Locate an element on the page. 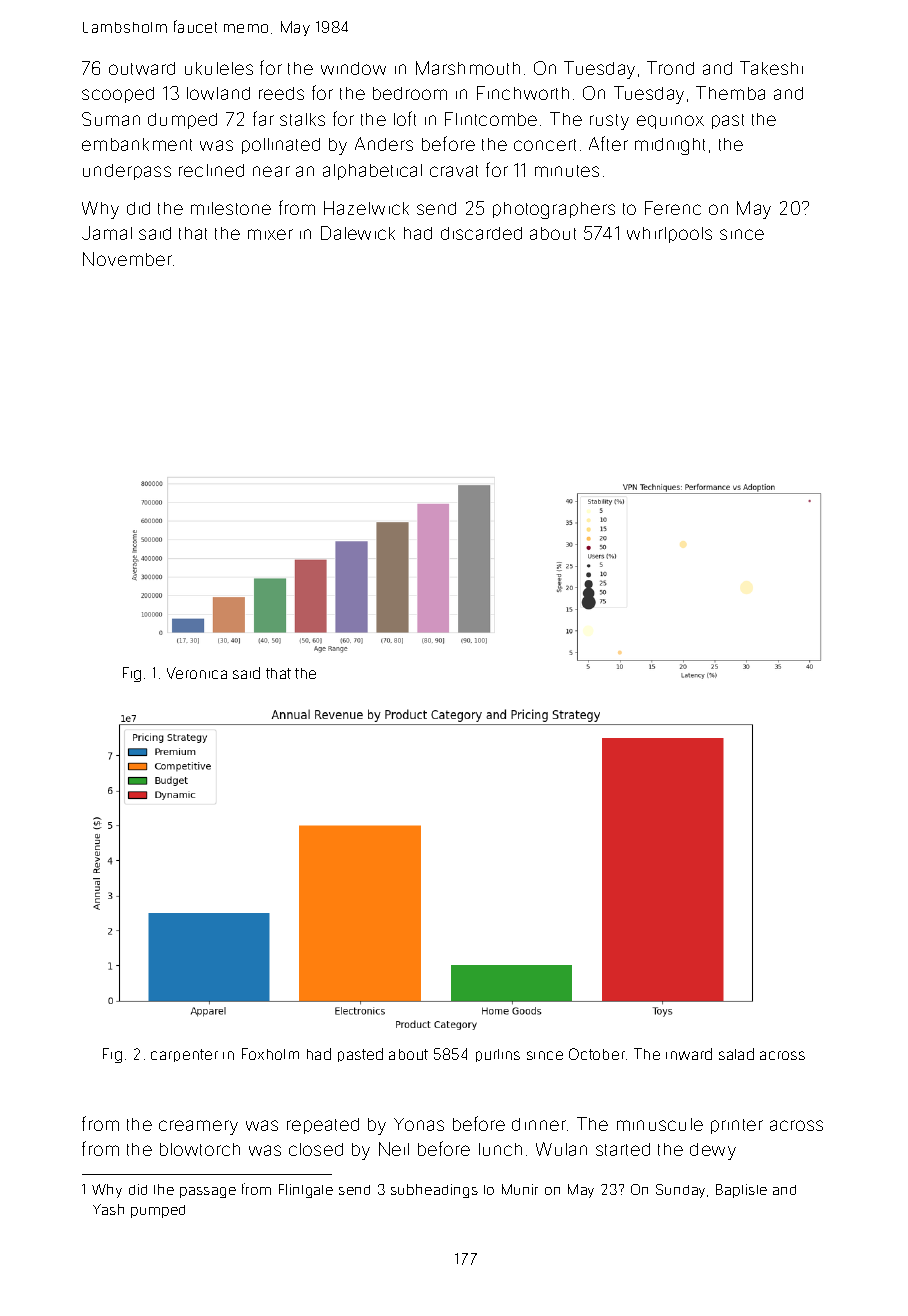 The image size is (908, 1316). inward is located at coordinates (689, 1054).
